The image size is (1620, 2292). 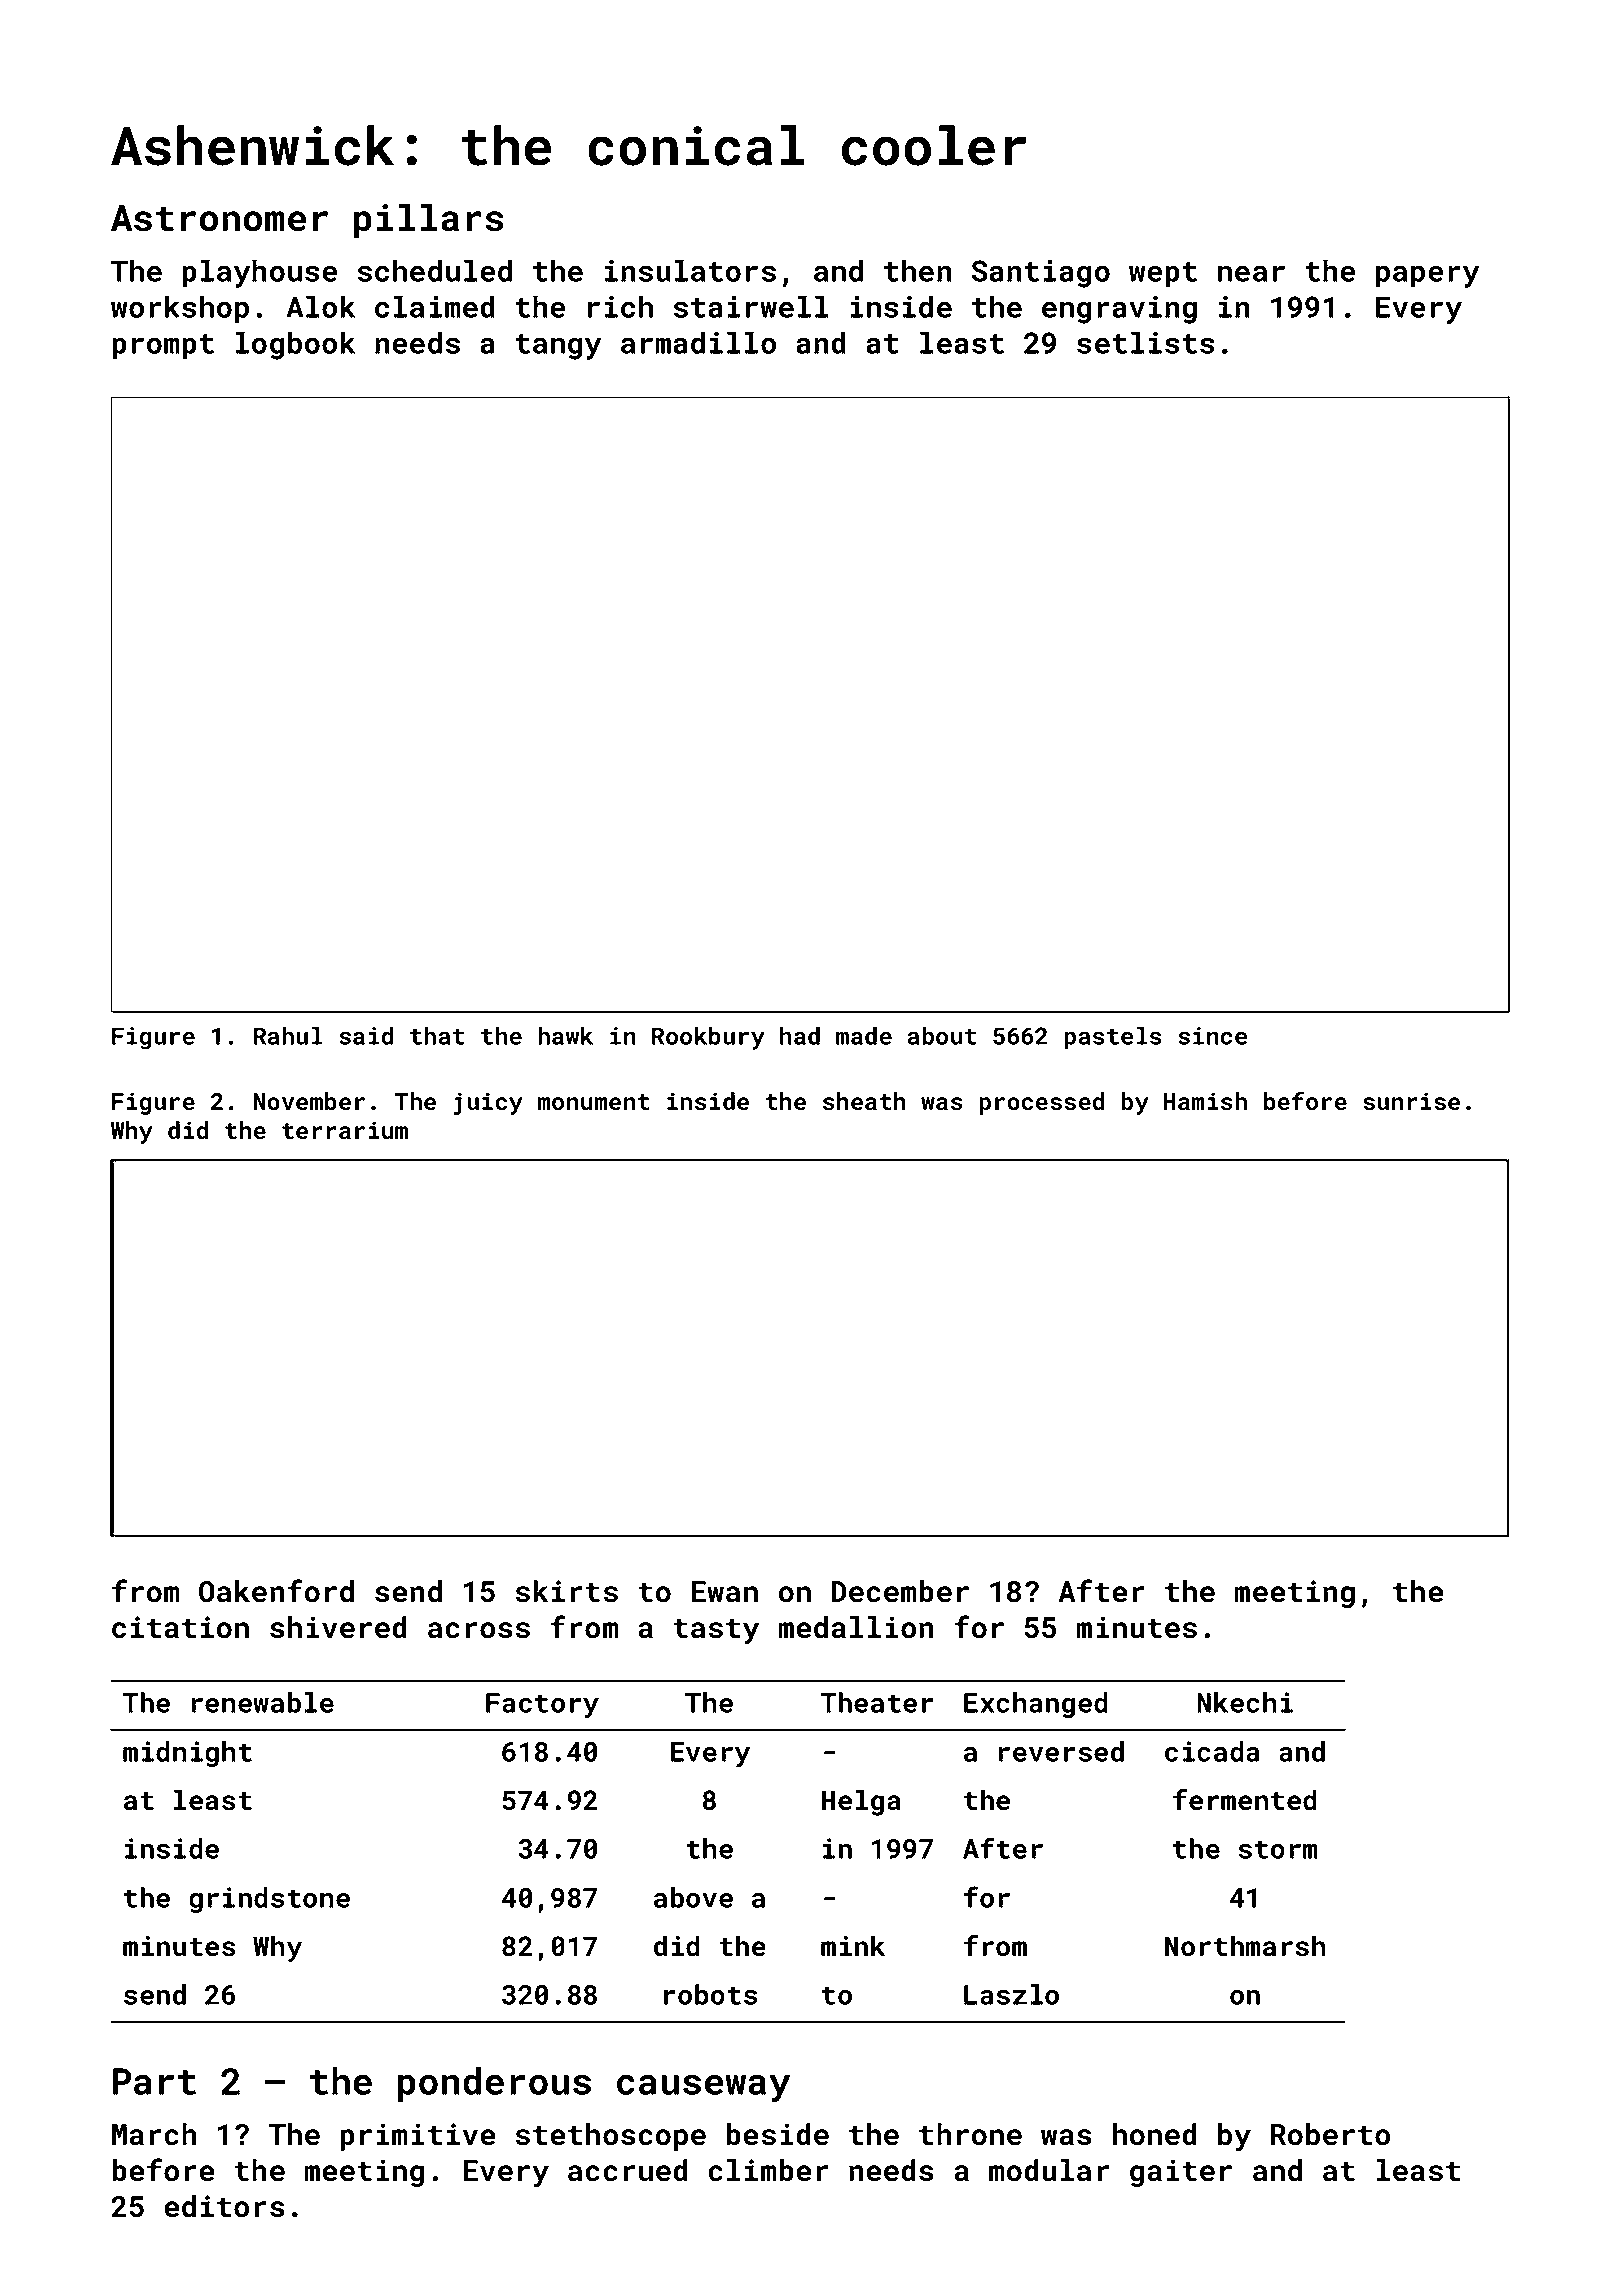 What do you see at coordinates (1428, 276) in the screenshot?
I see `papery` at bounding box center [1428, 276].
